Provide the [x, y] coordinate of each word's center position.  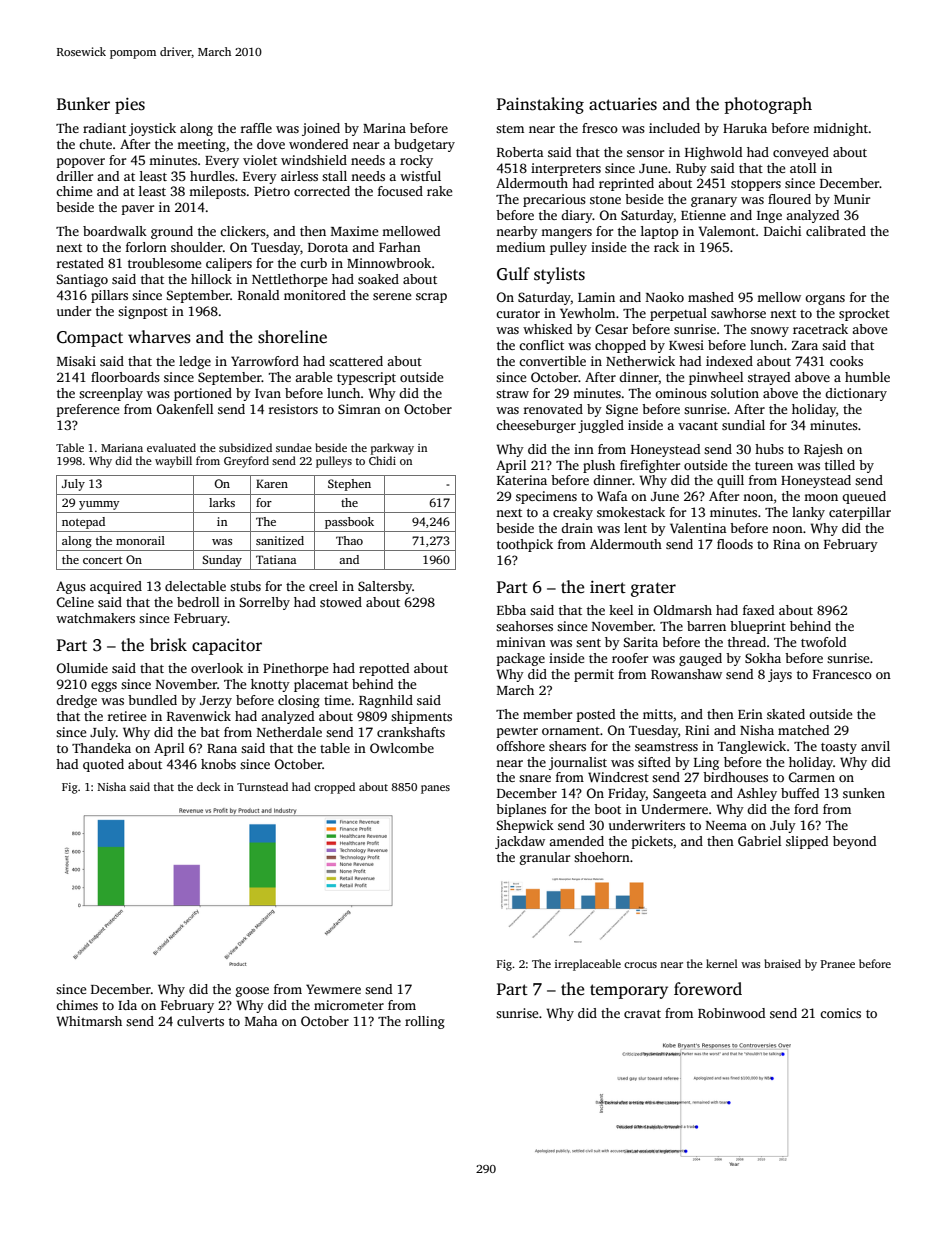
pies [130, 105]
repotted [384, 669]
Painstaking [540, 105]
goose [252, 992]
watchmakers [95, 618]
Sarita [641, 642]
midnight [840, 129]
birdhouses [735, 777]
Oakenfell [185, 409]
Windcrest [618, 777]
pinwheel [716, 378]
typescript [366, 378]
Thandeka [101, 748]
